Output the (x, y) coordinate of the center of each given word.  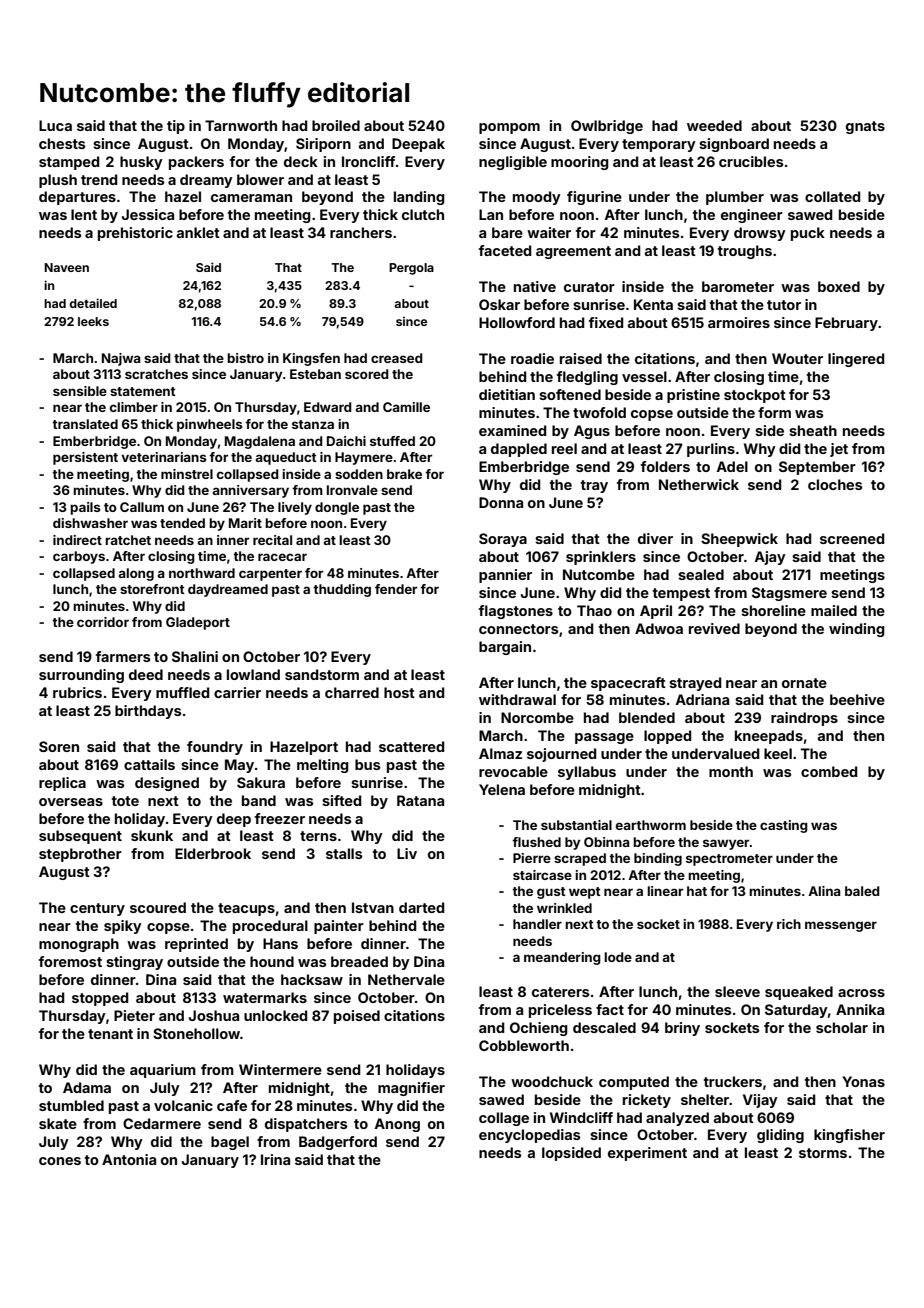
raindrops (804, 719)
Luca (55, 125)
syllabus (587, 773)
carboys (79, 557)
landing (419, 198)
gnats (865, 127)
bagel (230, 1143)
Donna (501, 502)
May (239, 766)
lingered (856, 360)
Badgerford (338, 1143)
